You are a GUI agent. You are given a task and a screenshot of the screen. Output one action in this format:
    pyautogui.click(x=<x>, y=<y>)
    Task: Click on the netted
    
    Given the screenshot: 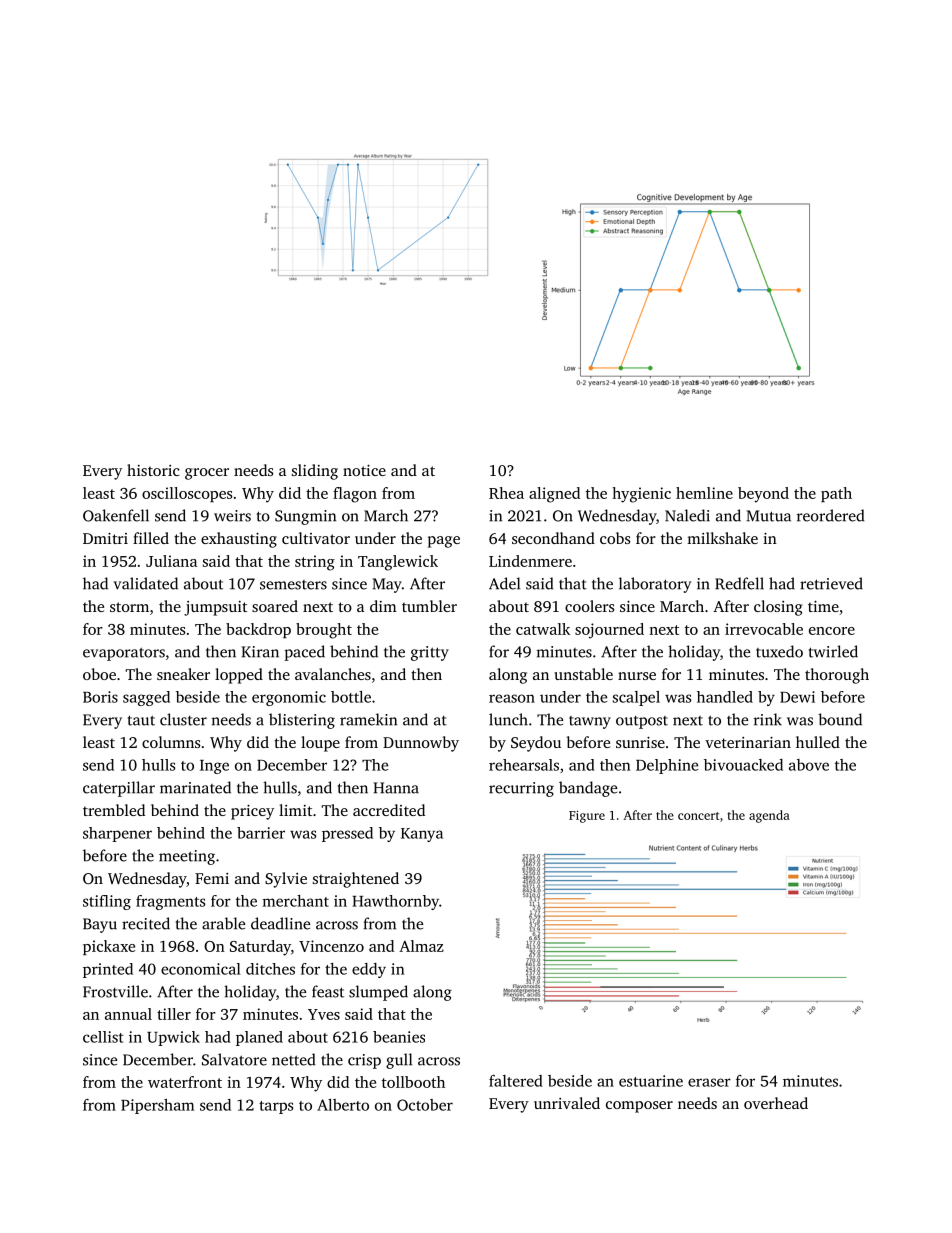 What is the action you would take?
    pyautogui.click(x=293, y=1059)
